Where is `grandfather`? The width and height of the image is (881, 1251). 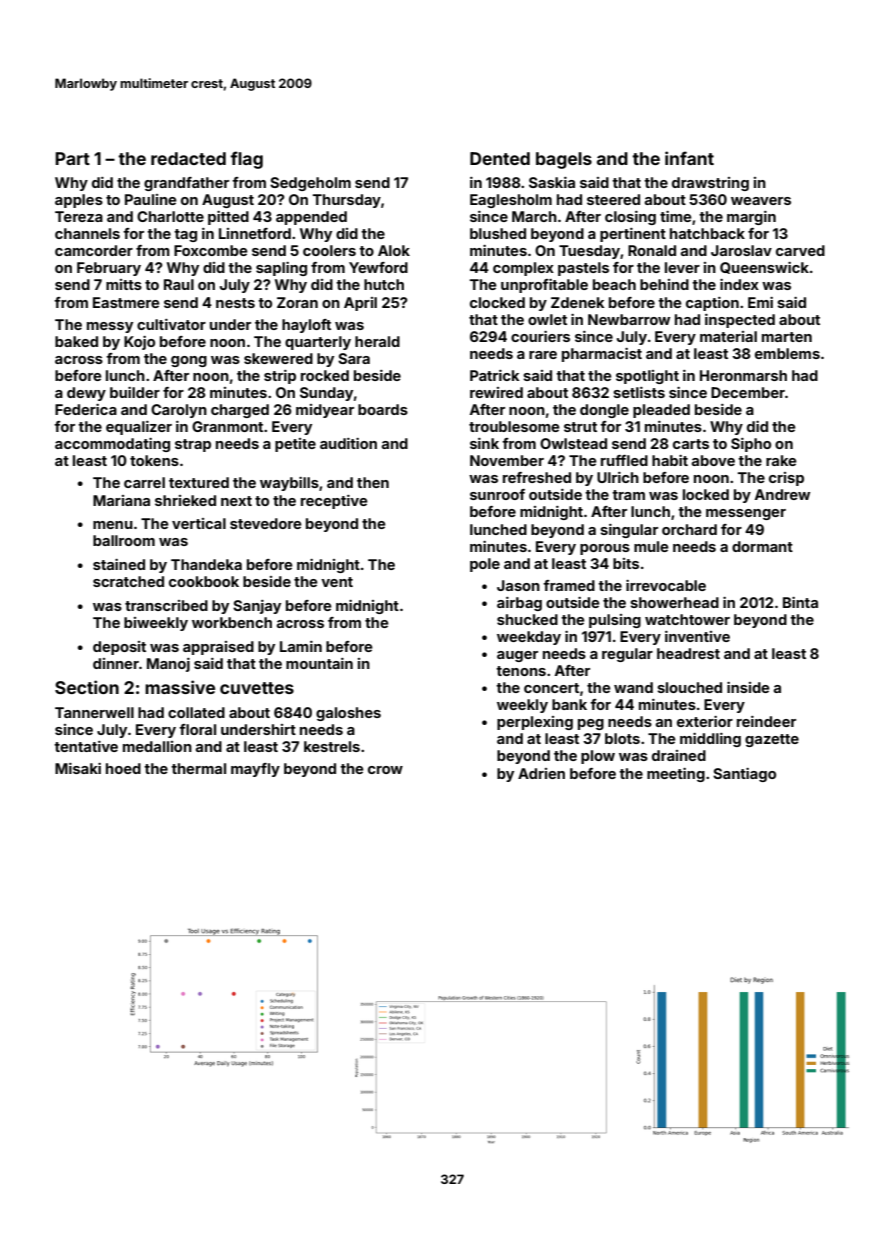 grandfather is located at coordinates (186, 184).
